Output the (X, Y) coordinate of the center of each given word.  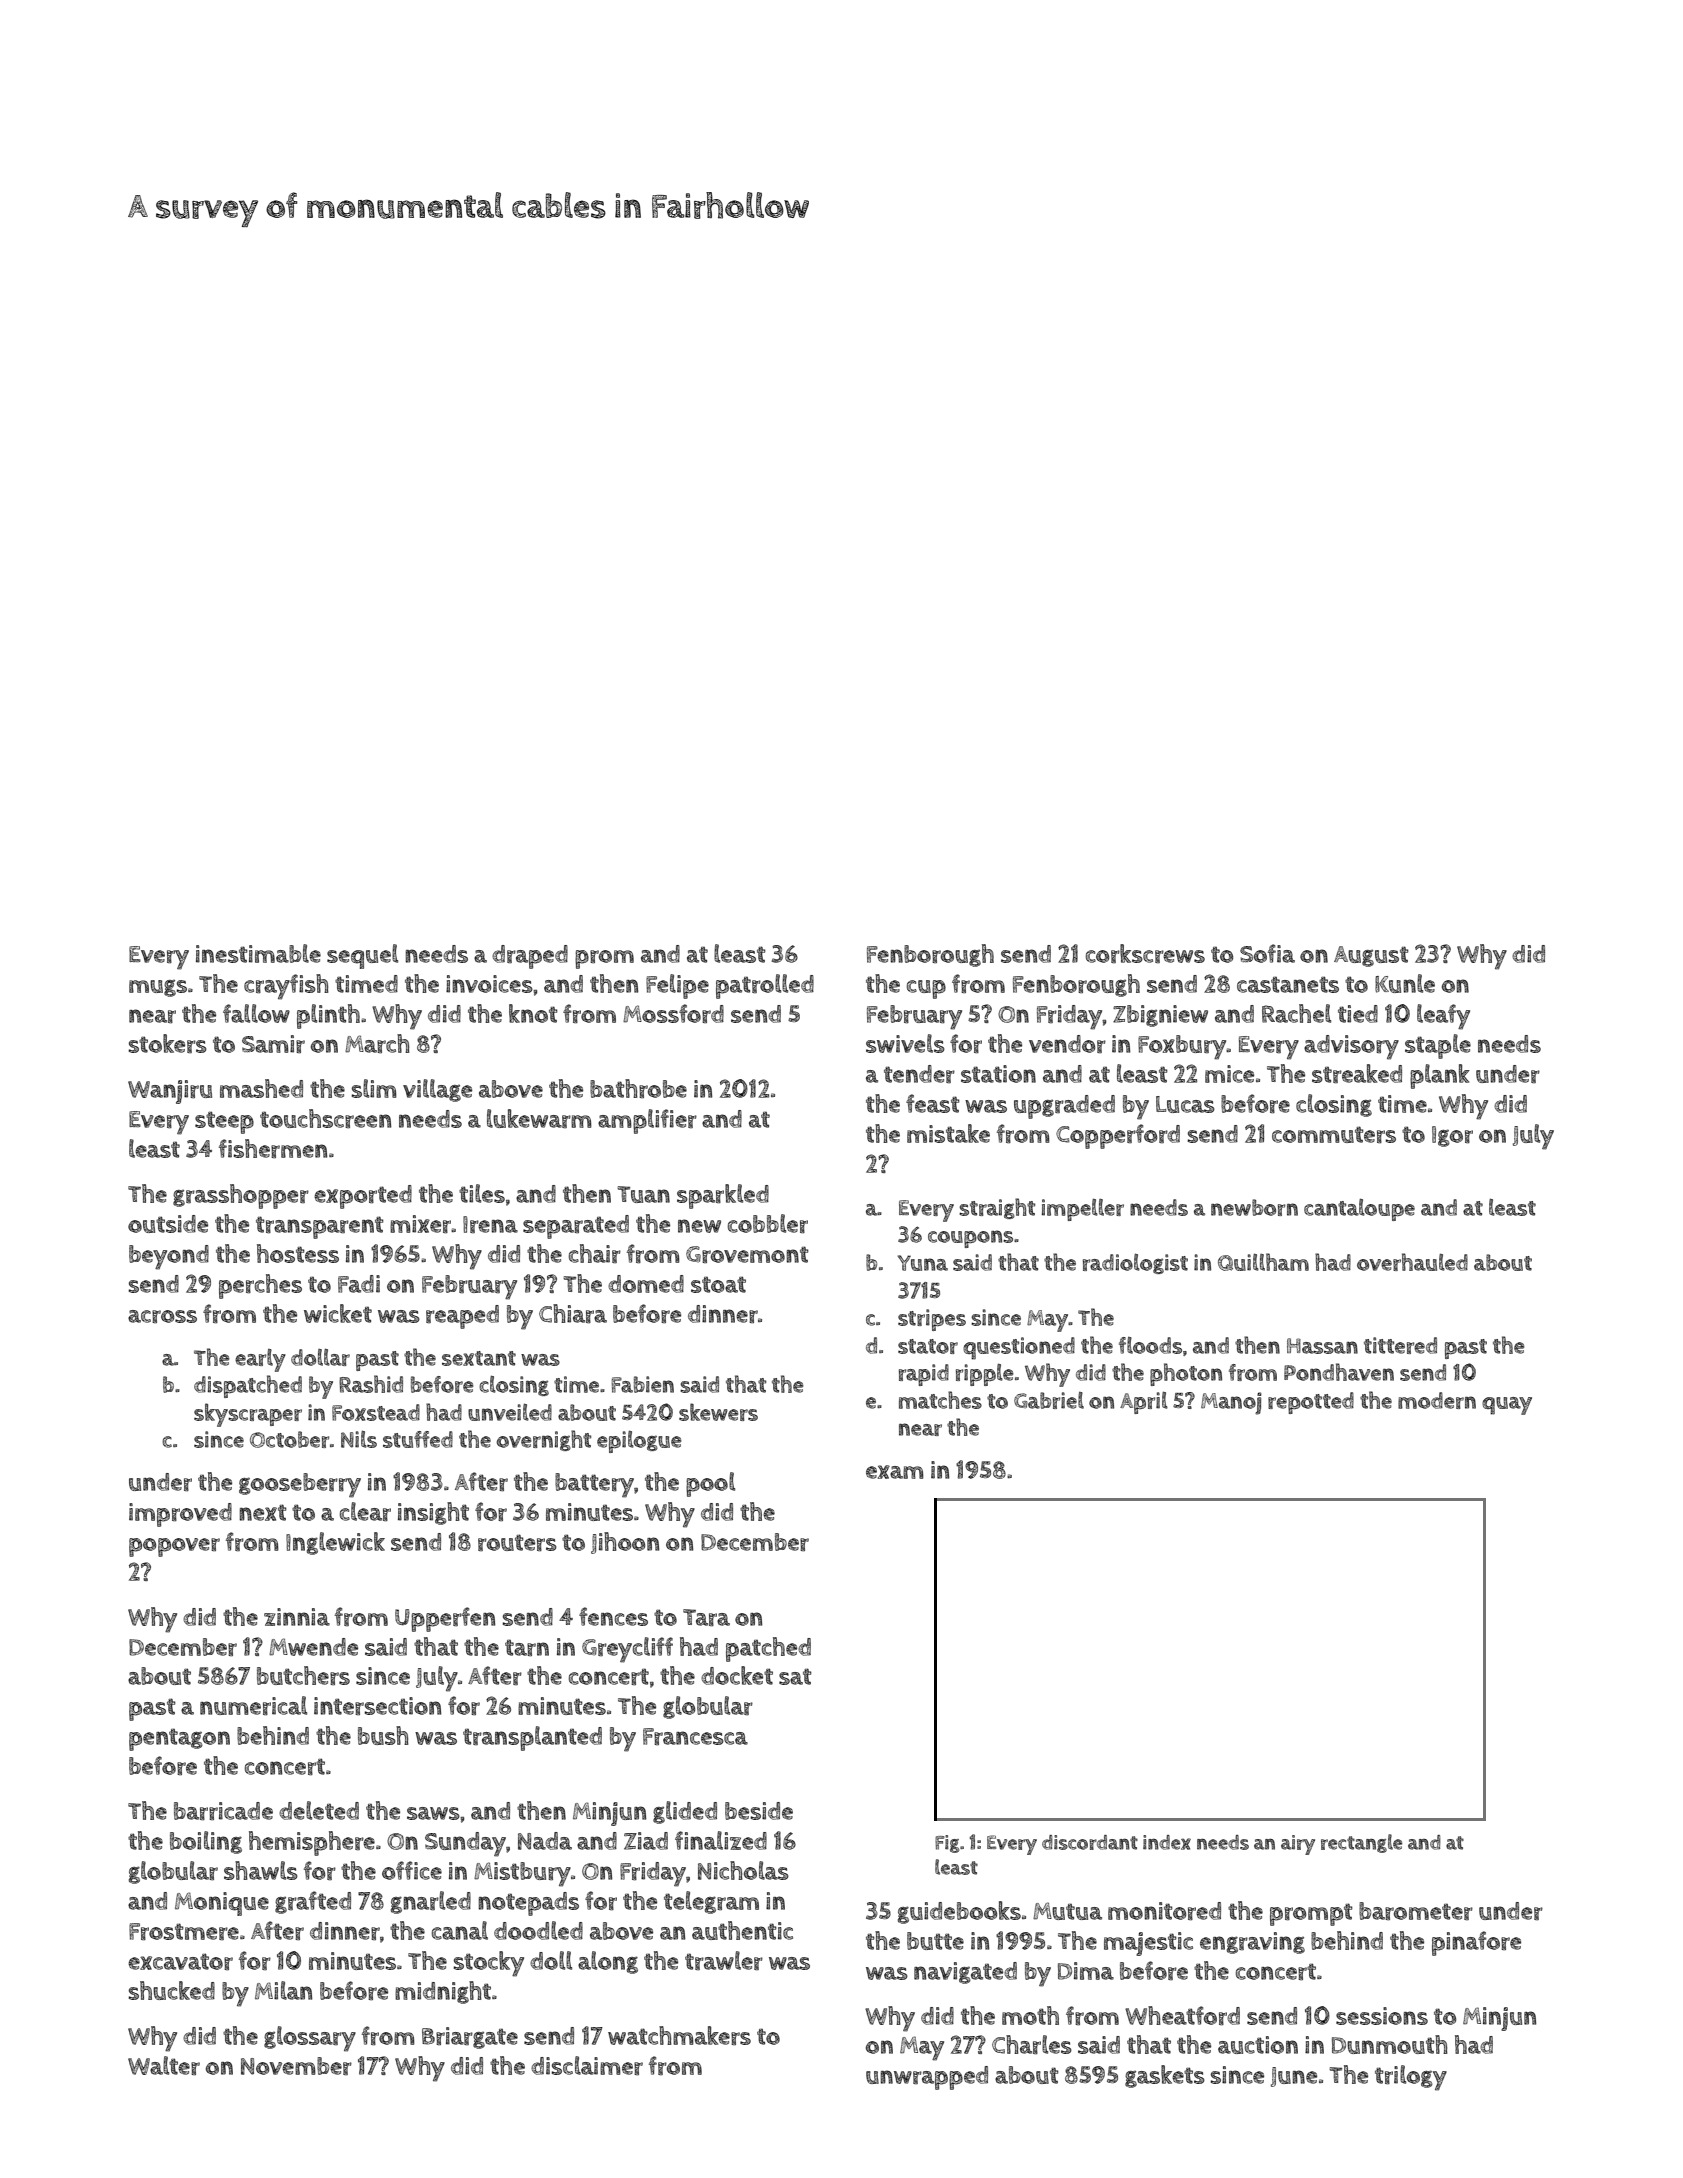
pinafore (1476, 1943)
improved (180, 1515)
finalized (721, 1840)
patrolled (765, 986)
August (1371, 956)
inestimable (258, 953)
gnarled (431, 1902)
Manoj (1231, 1403)
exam (895, 1472)
